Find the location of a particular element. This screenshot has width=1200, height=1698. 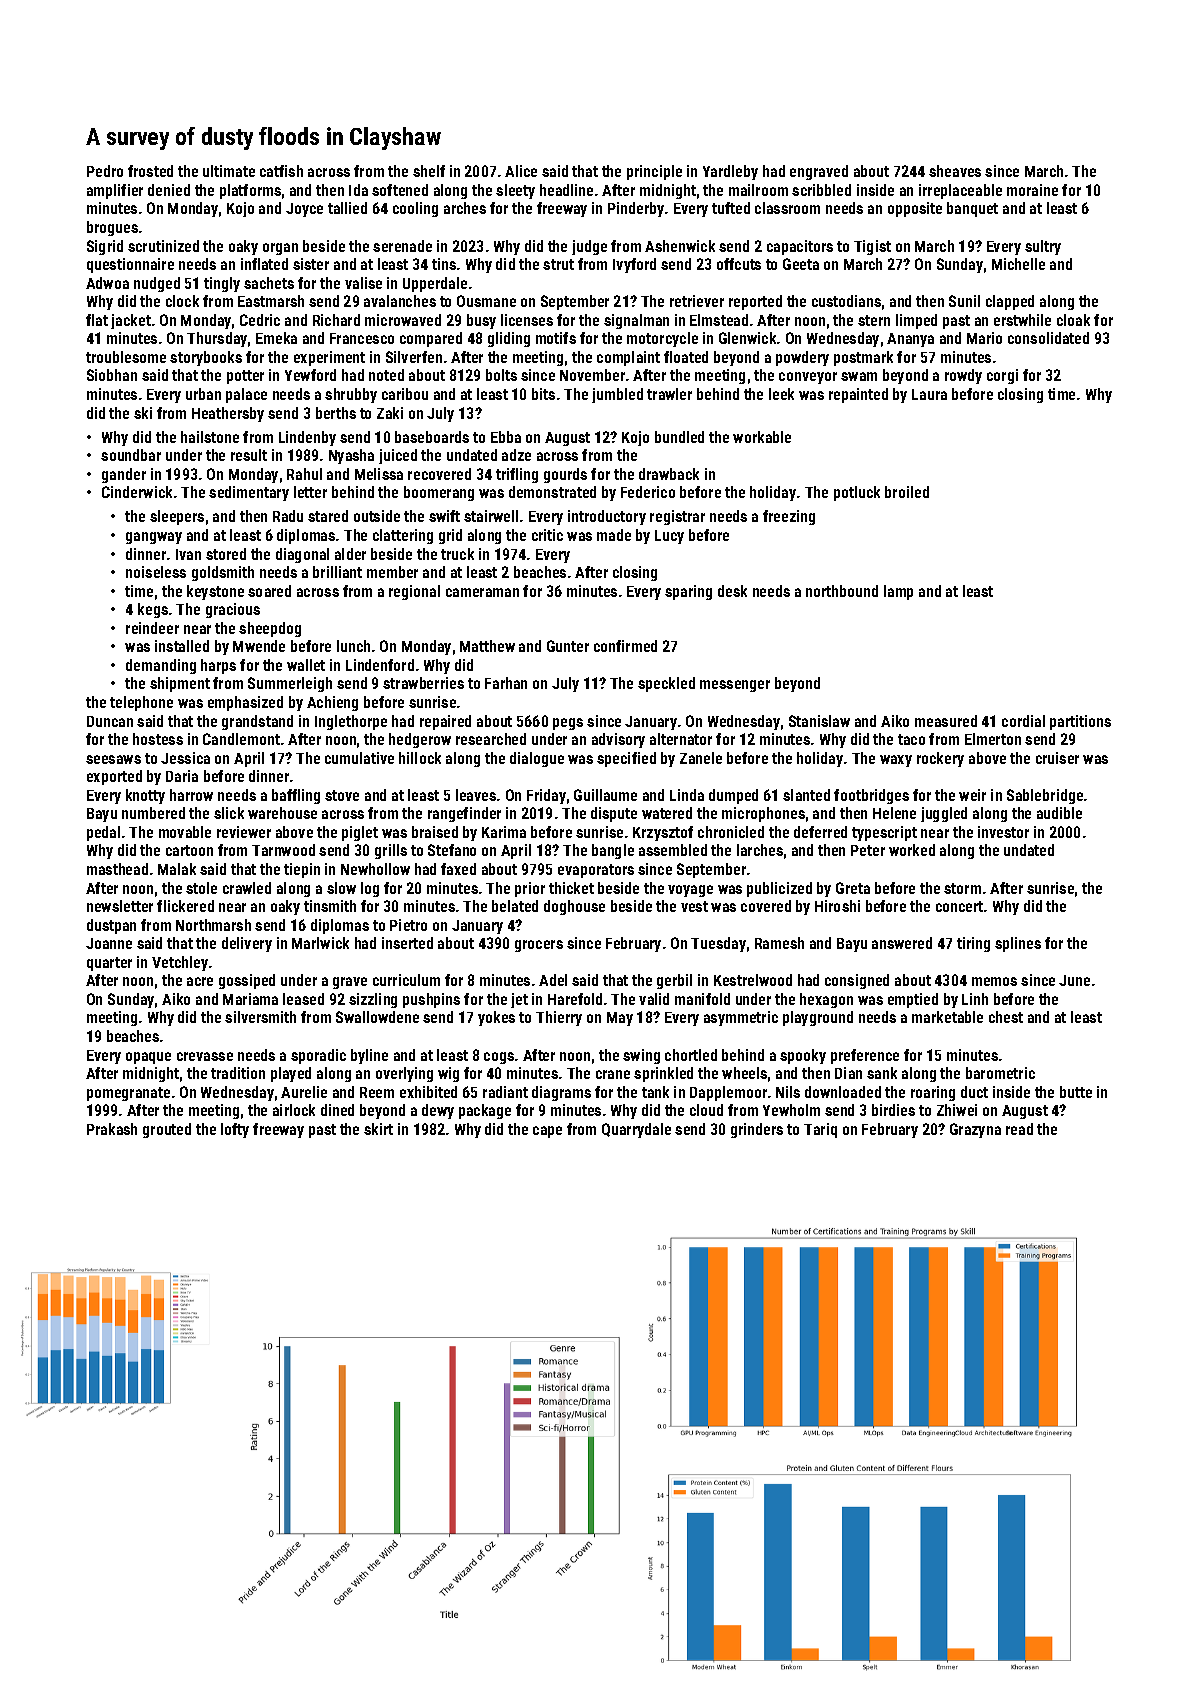

measured is located at coordinates (946, 721).
